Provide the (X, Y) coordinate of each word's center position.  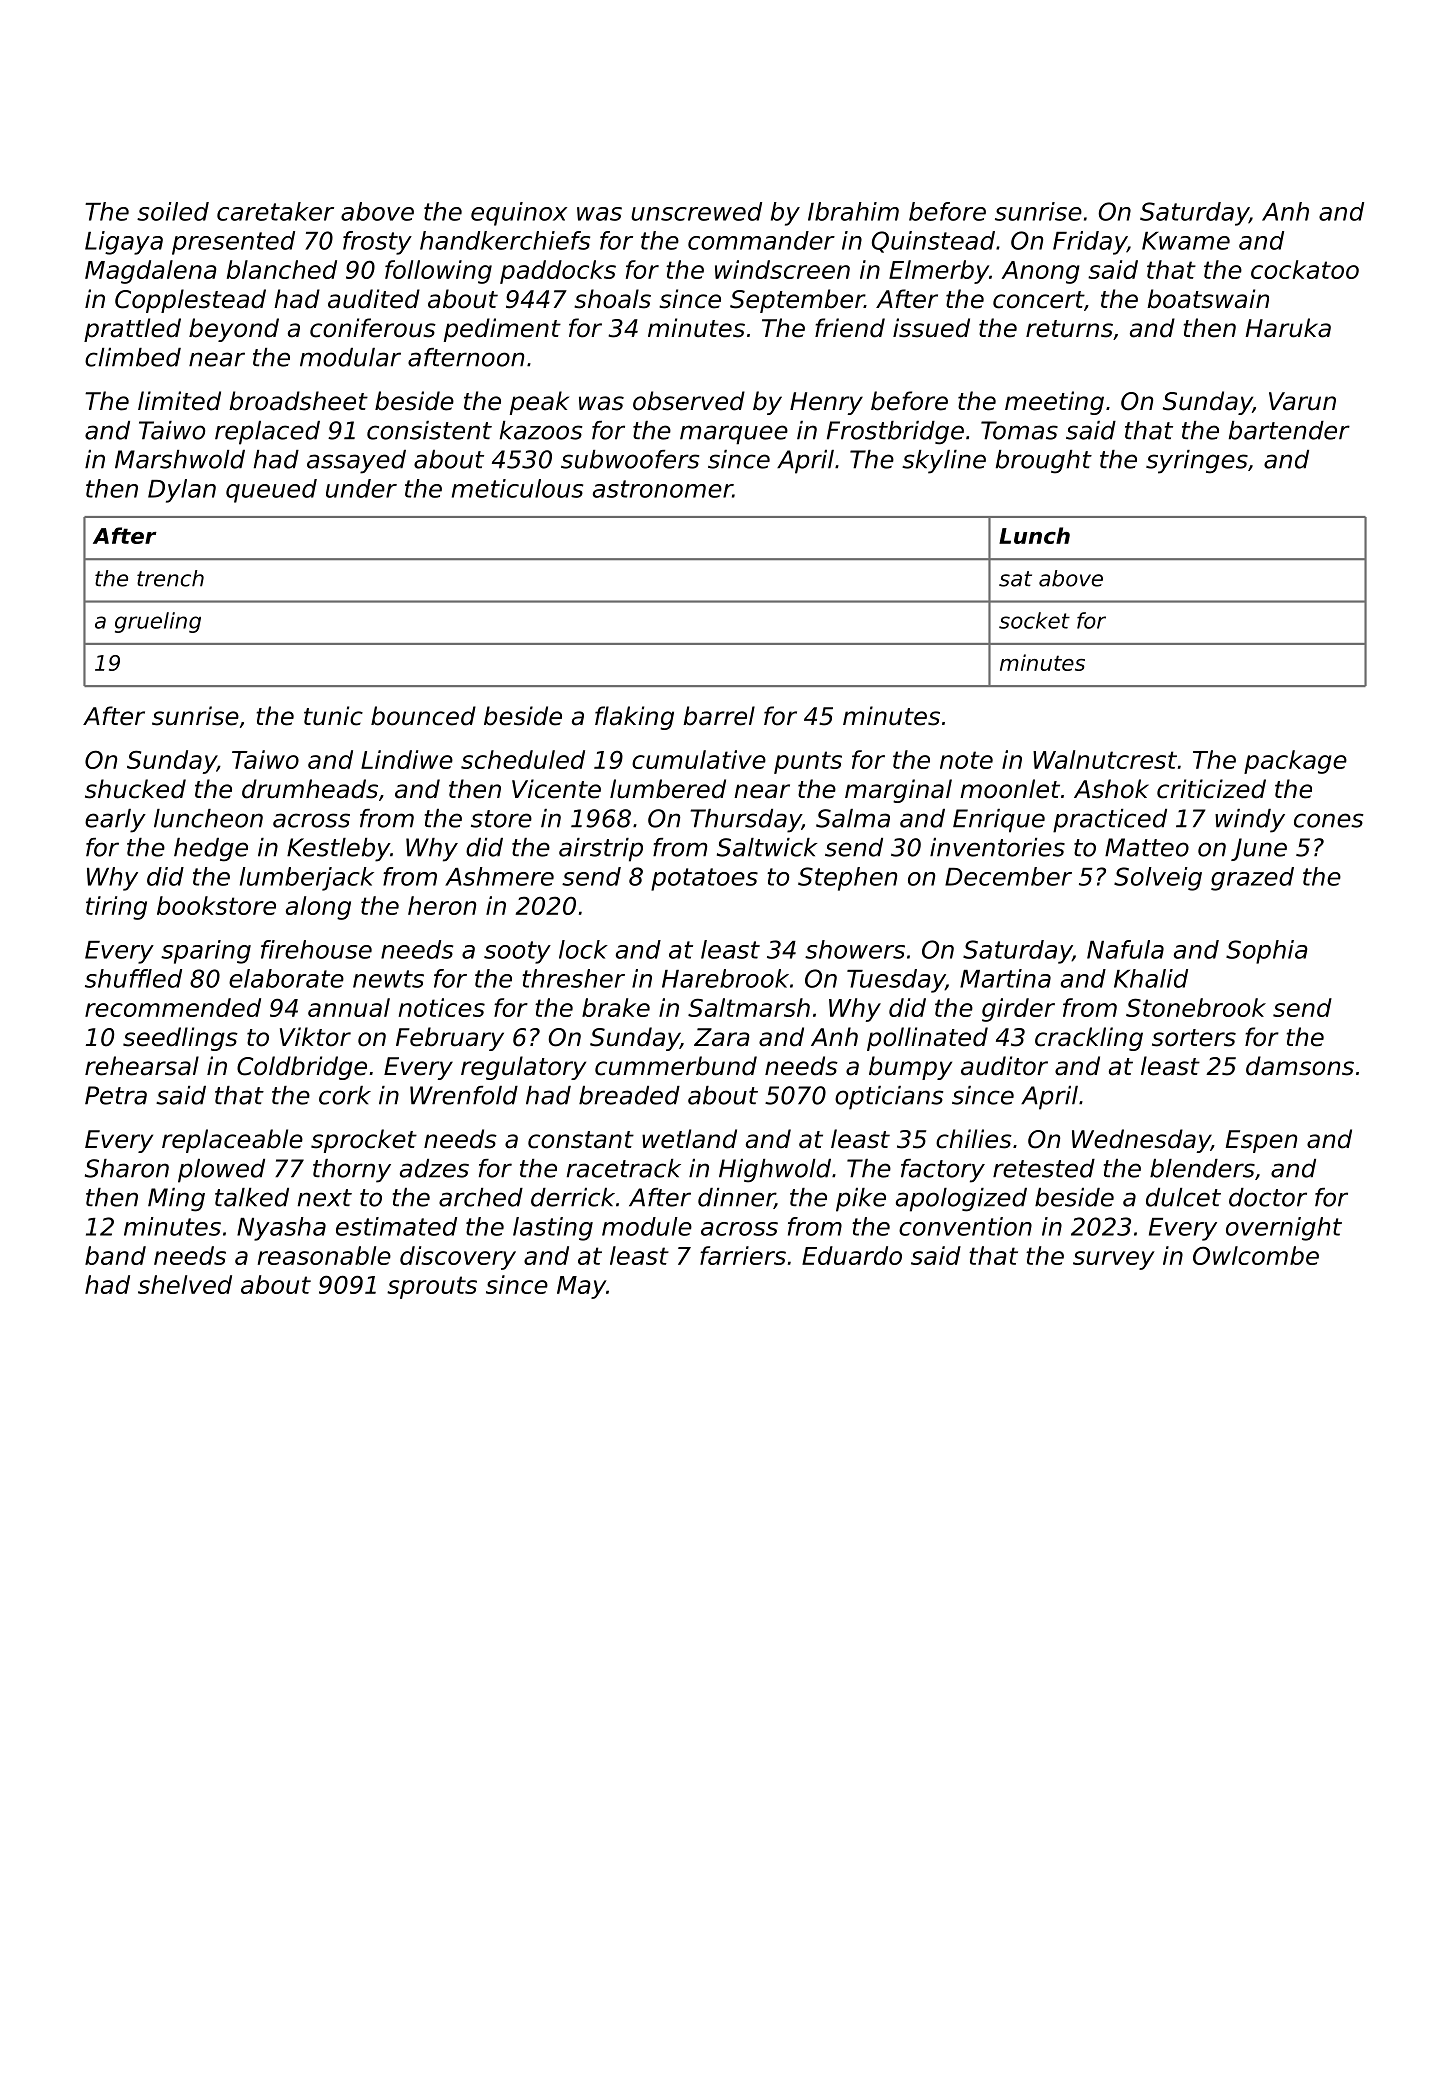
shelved (185, 1284)
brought (1044, 462)
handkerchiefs (505, 240)
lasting (553, 1229)
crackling (1089, 1039)
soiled (173, 211)
